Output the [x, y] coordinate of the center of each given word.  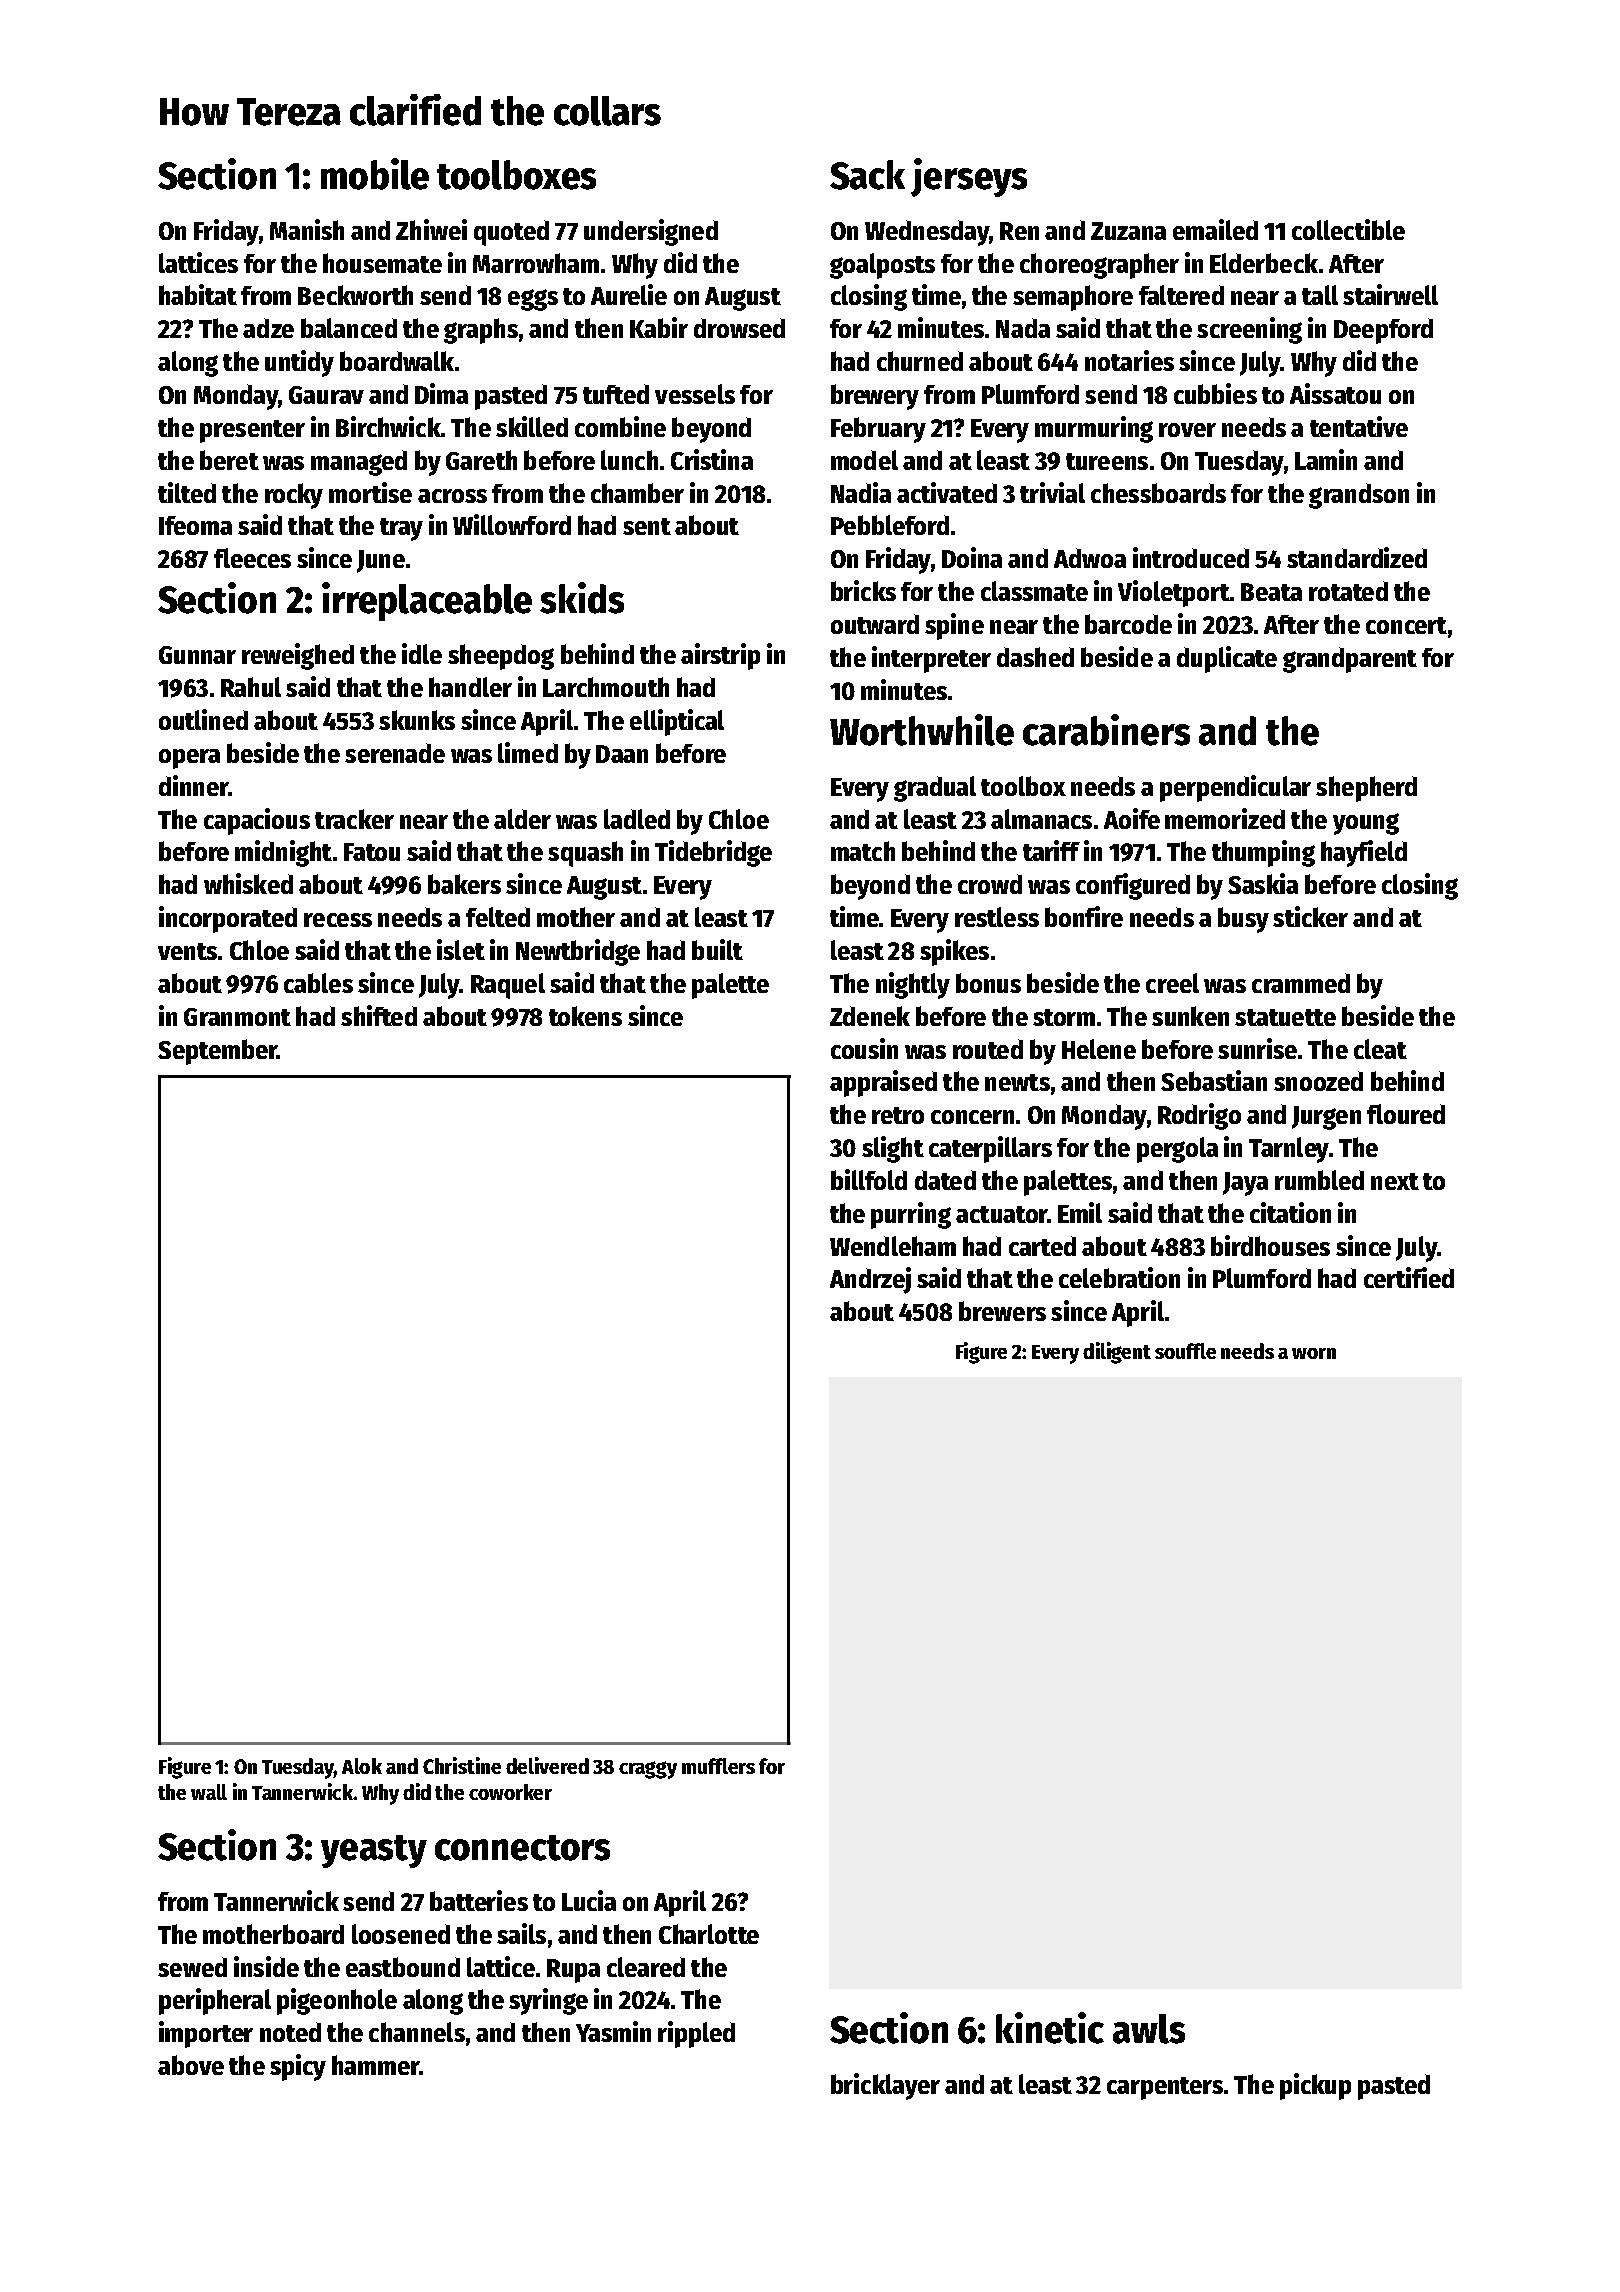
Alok [362, 1766]
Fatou [372, 852]
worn [1314, 1353]
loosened [401, 1934]
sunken [1190, 1016]
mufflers [718, 1766]
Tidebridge [713, 853]
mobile [375, 174]
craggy [648, 1770]
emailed [1215, 229]
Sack [867, 175]
